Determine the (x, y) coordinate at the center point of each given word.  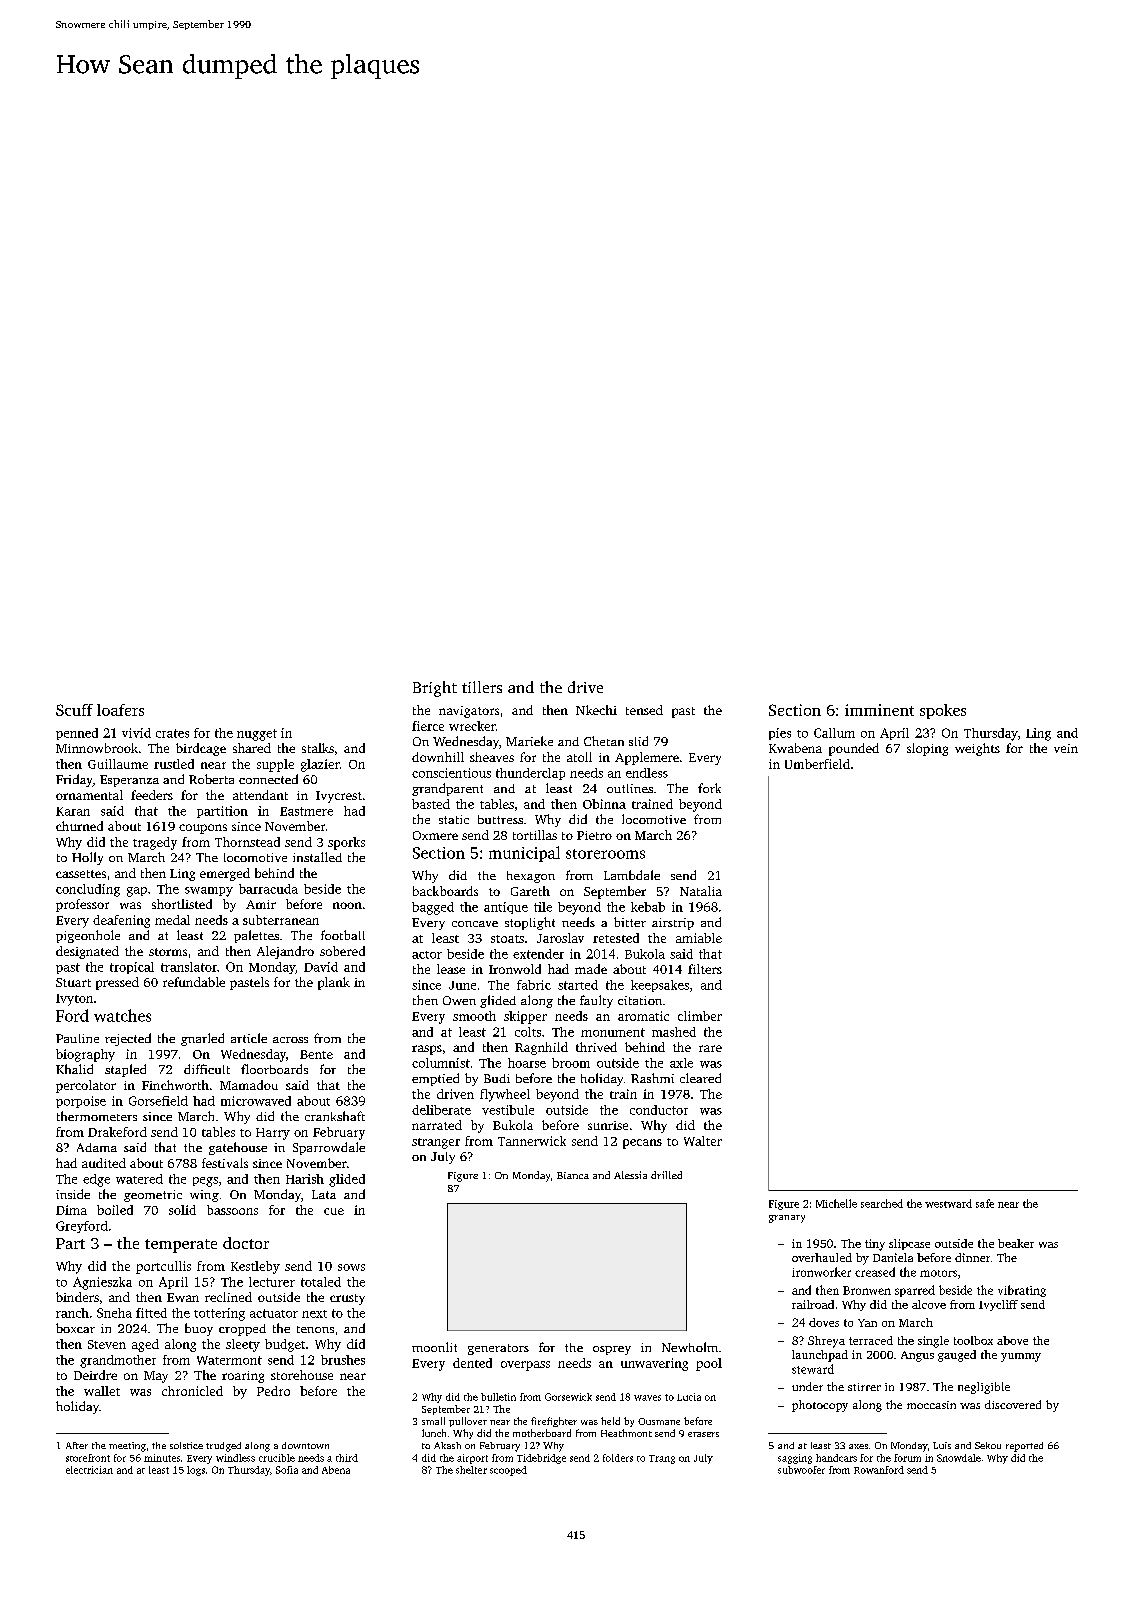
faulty (596, 1001)
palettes (256, 936)
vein (1066, 748)
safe (985, 1203)
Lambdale (632, 875)
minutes (162, 1458)
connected (268, 779)
